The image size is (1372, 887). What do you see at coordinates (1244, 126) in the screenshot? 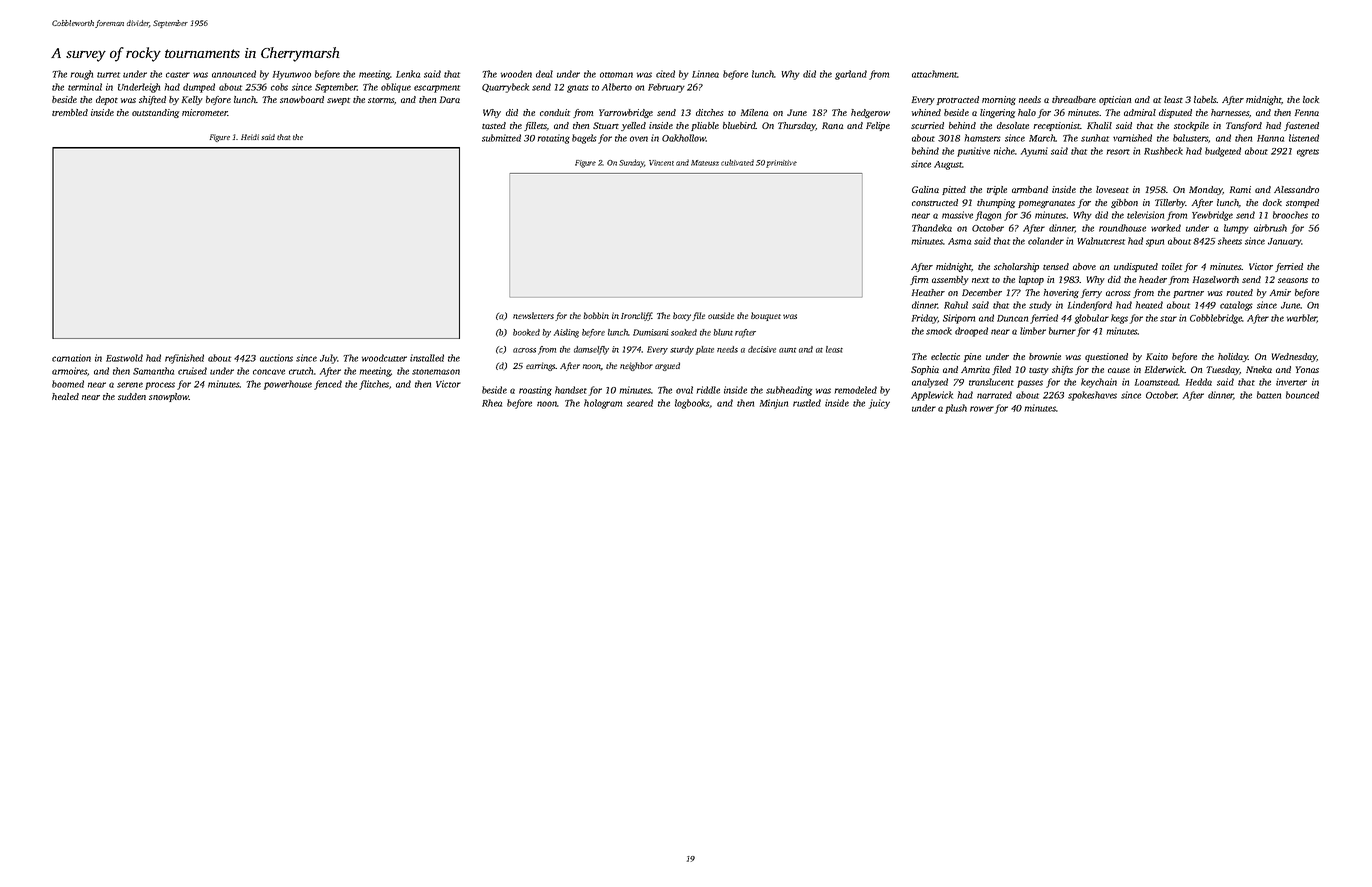
I see `Tansford` at bounding box center [1244, 126].
